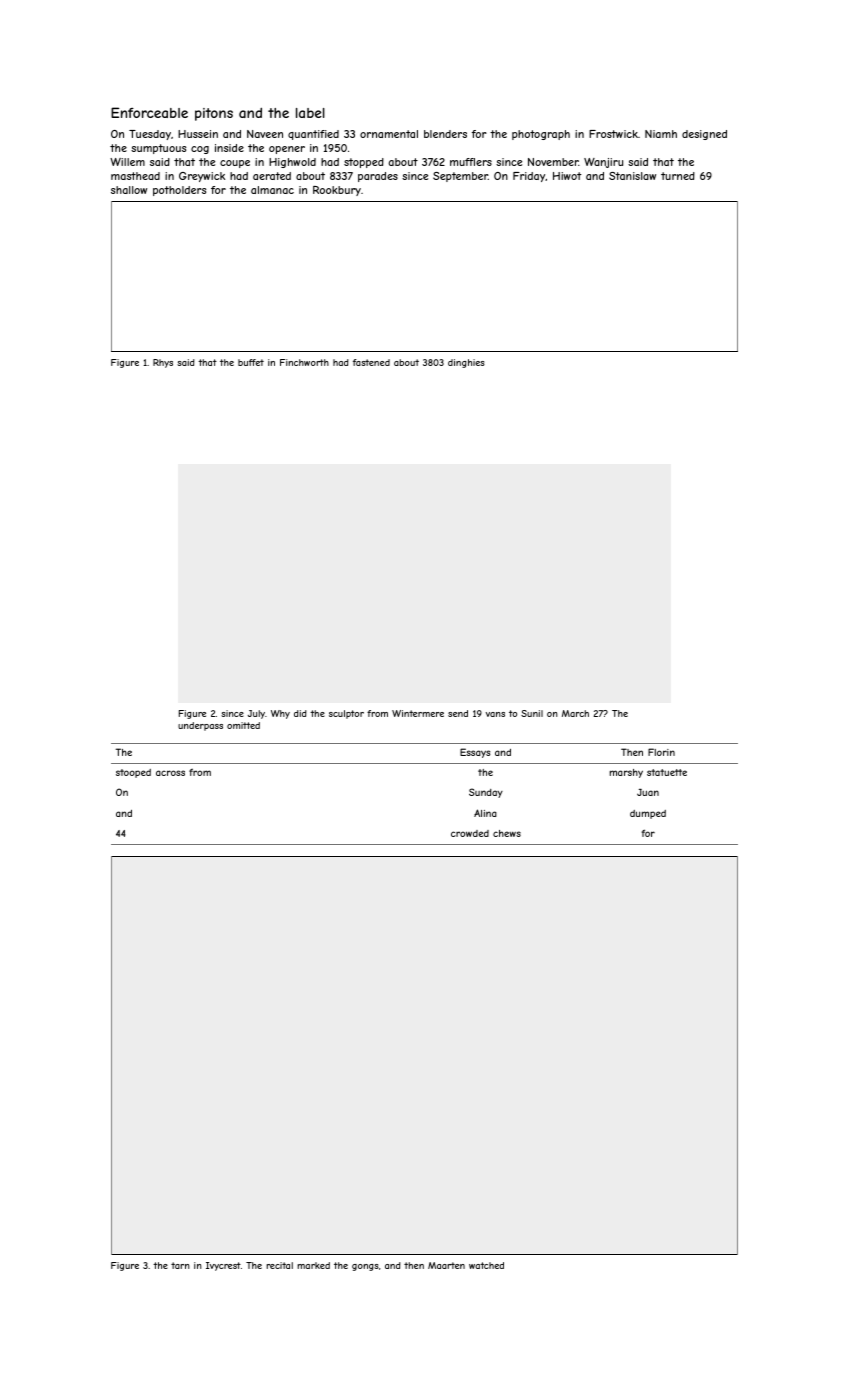 This screenshot has width=849, height=1400. Describe the element at coordinates (170, 773) in the screenshot. I see `across` at that location.
